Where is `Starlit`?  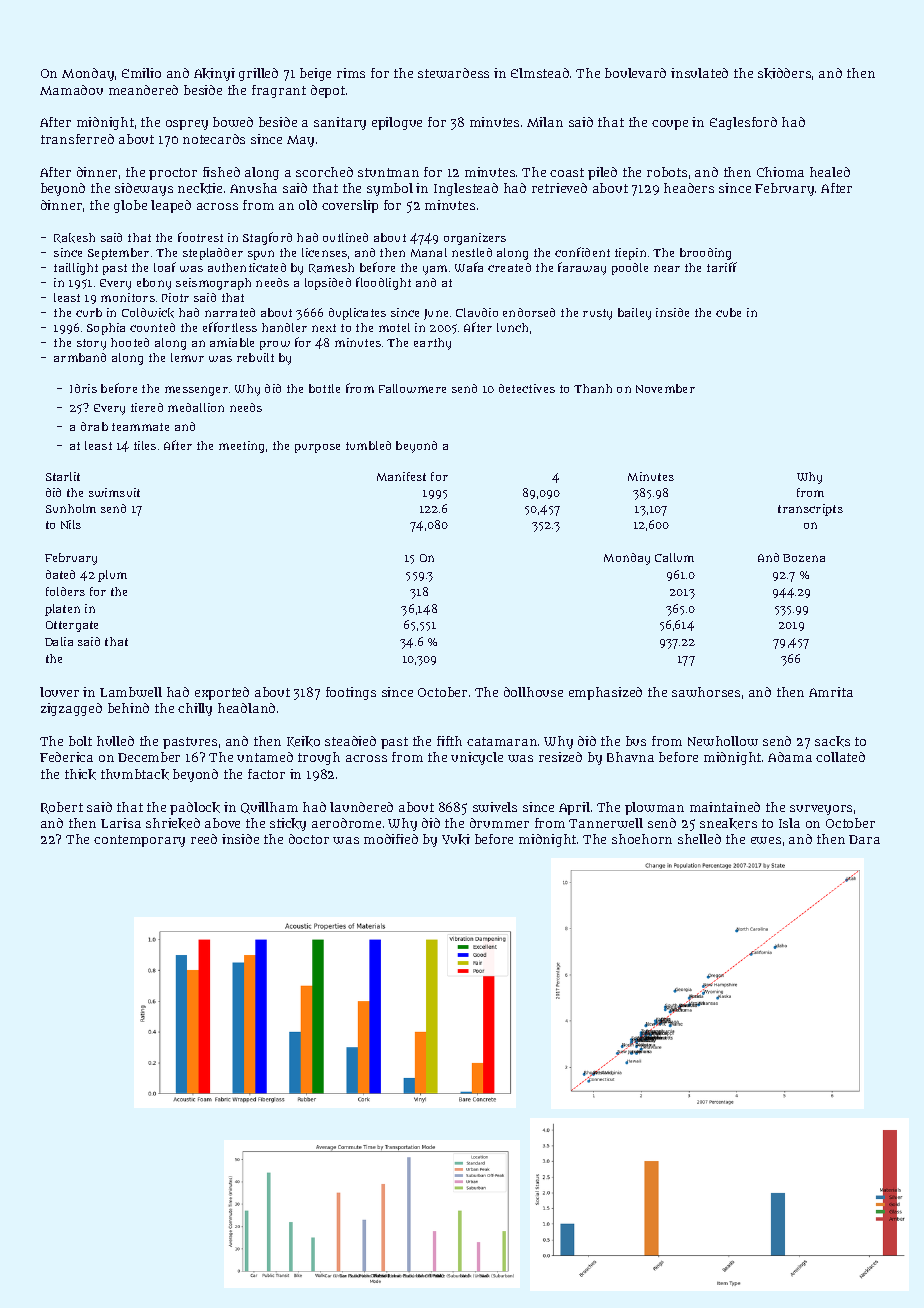 Starlit is located at coordinates (63, 476).
